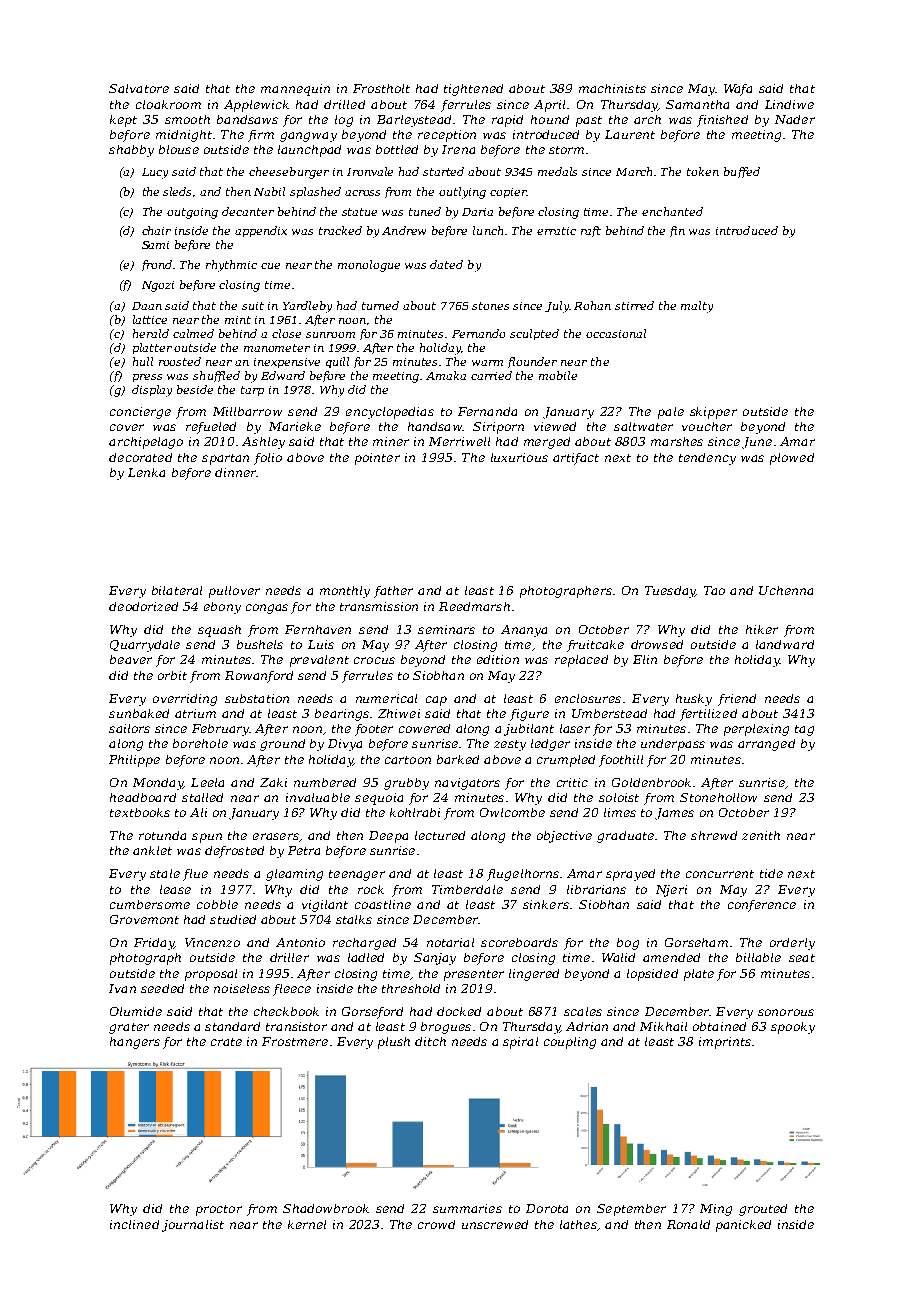  Describe the element at coordinates (785, 644) in the image. I see `landward` at that location.
